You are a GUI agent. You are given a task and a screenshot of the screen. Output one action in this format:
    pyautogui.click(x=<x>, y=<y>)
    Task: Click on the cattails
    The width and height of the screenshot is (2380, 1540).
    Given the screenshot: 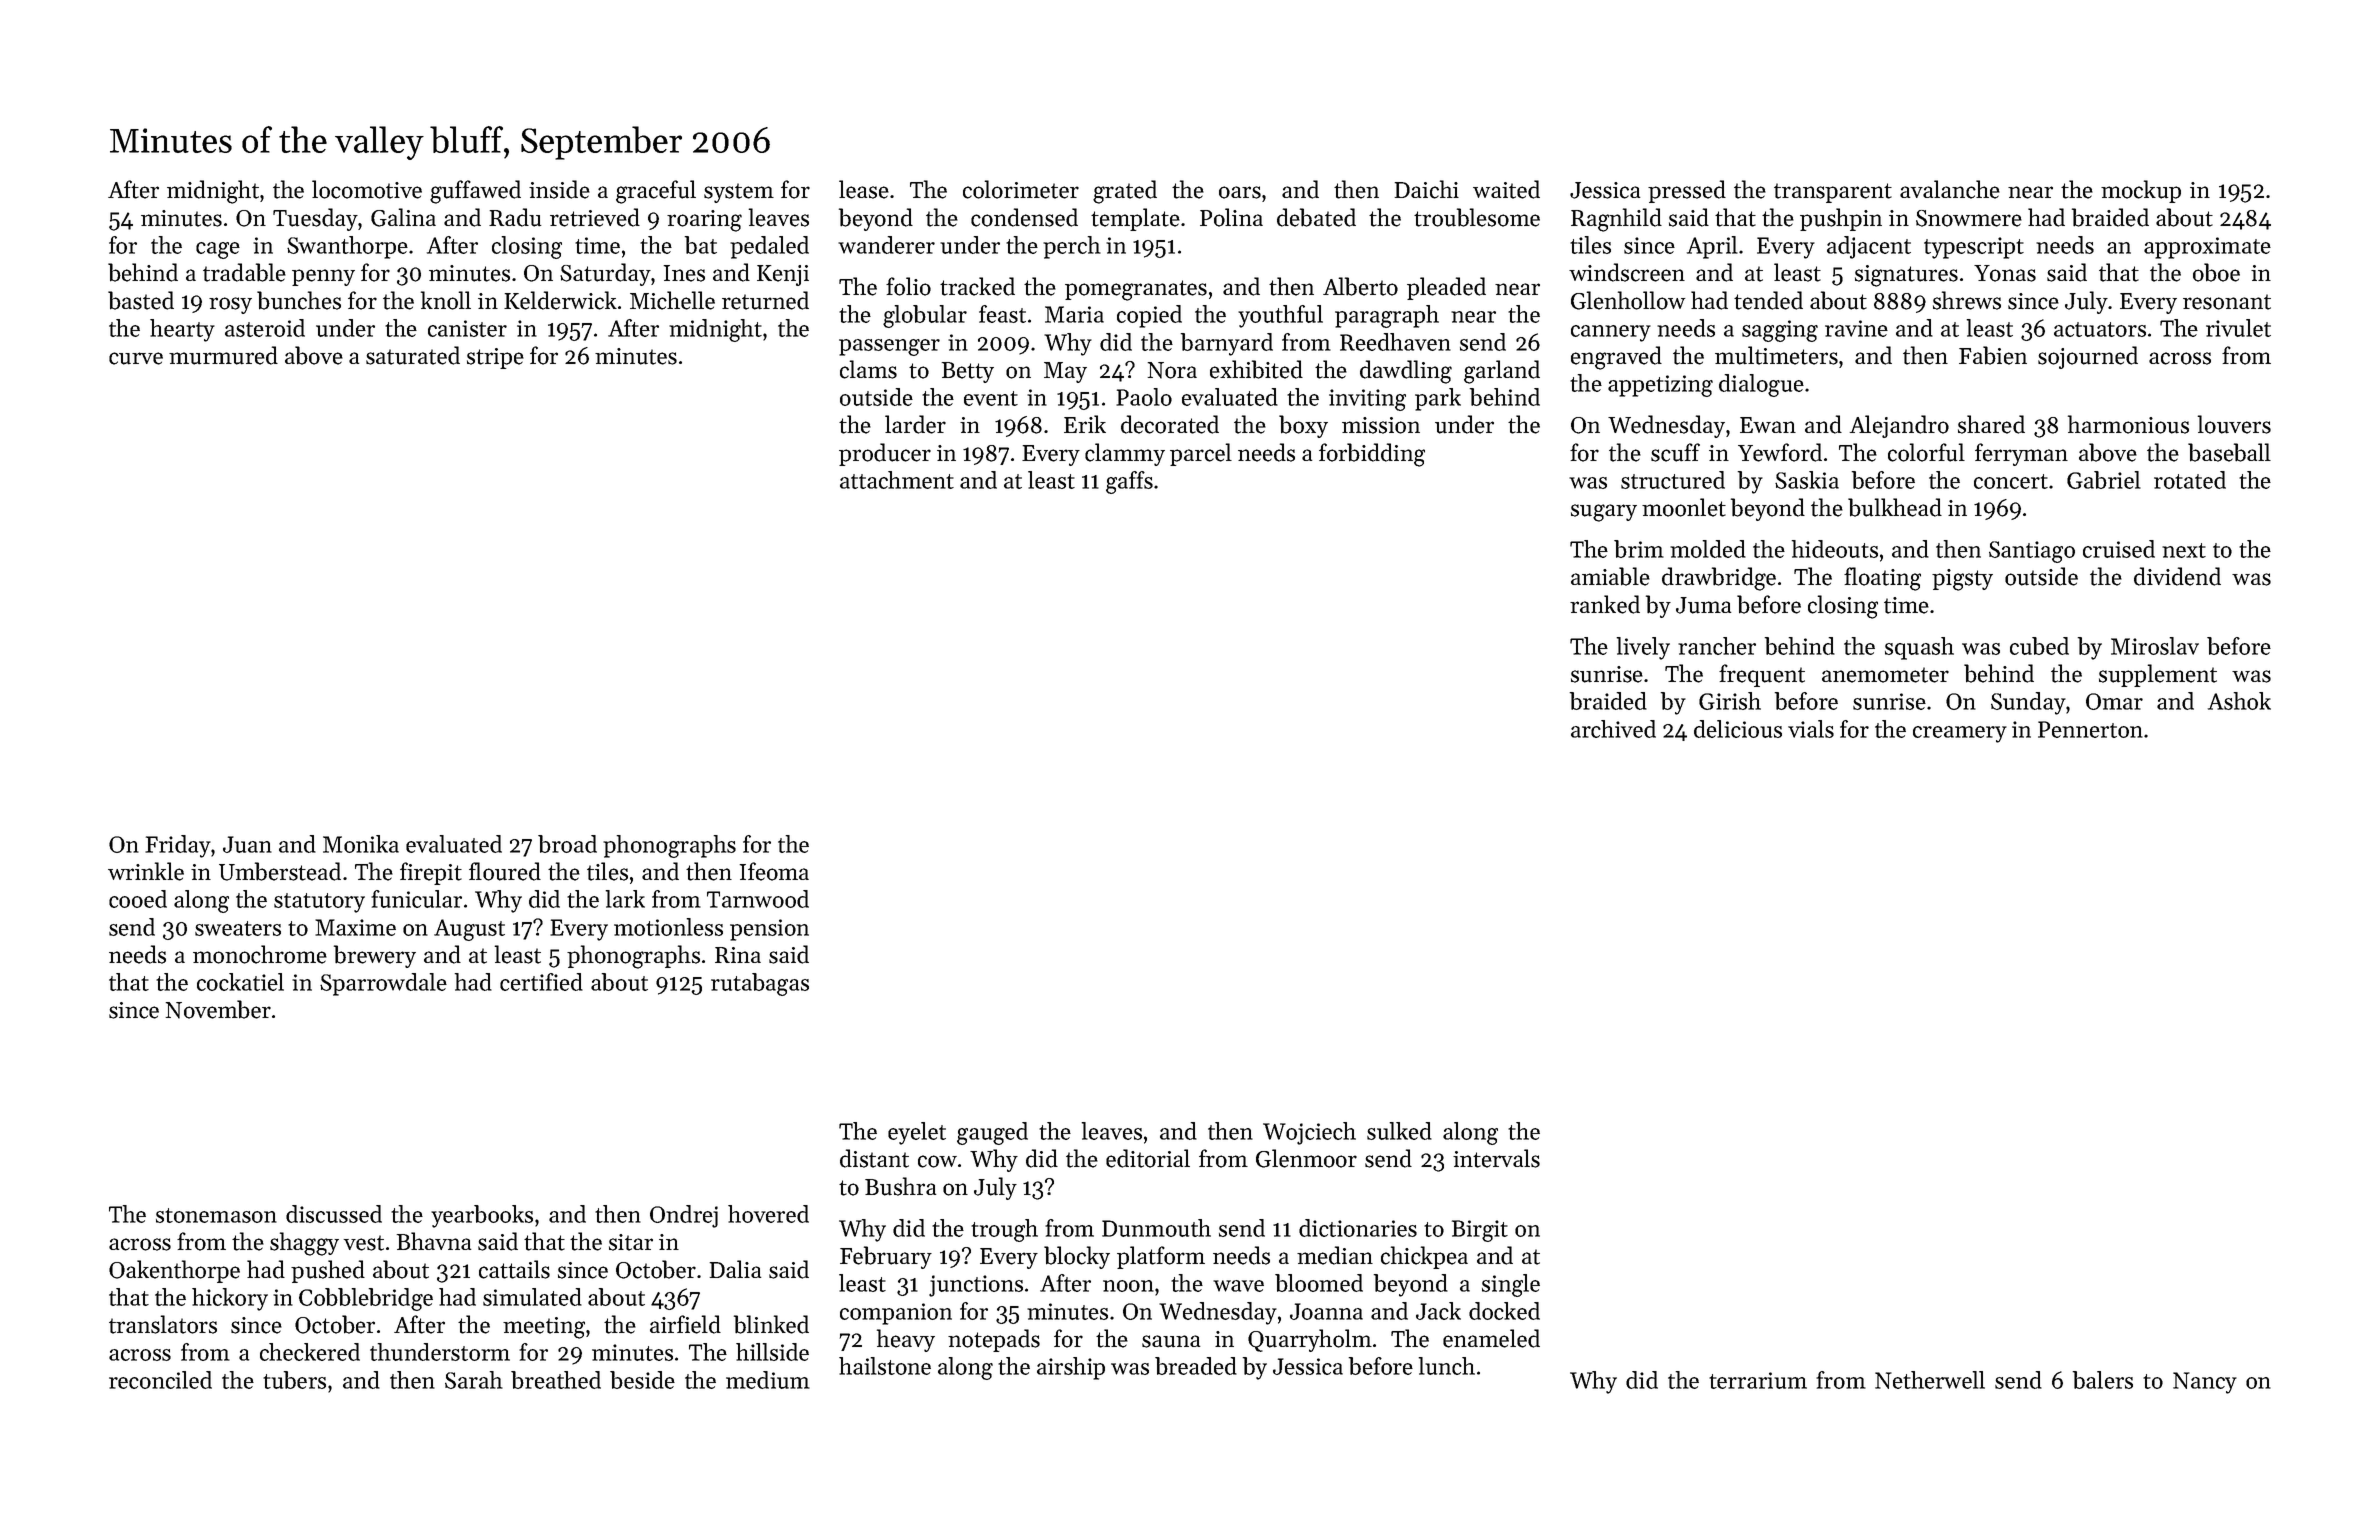 What is the action you would take?
    pyautogui.click(x=514, y=1269)
